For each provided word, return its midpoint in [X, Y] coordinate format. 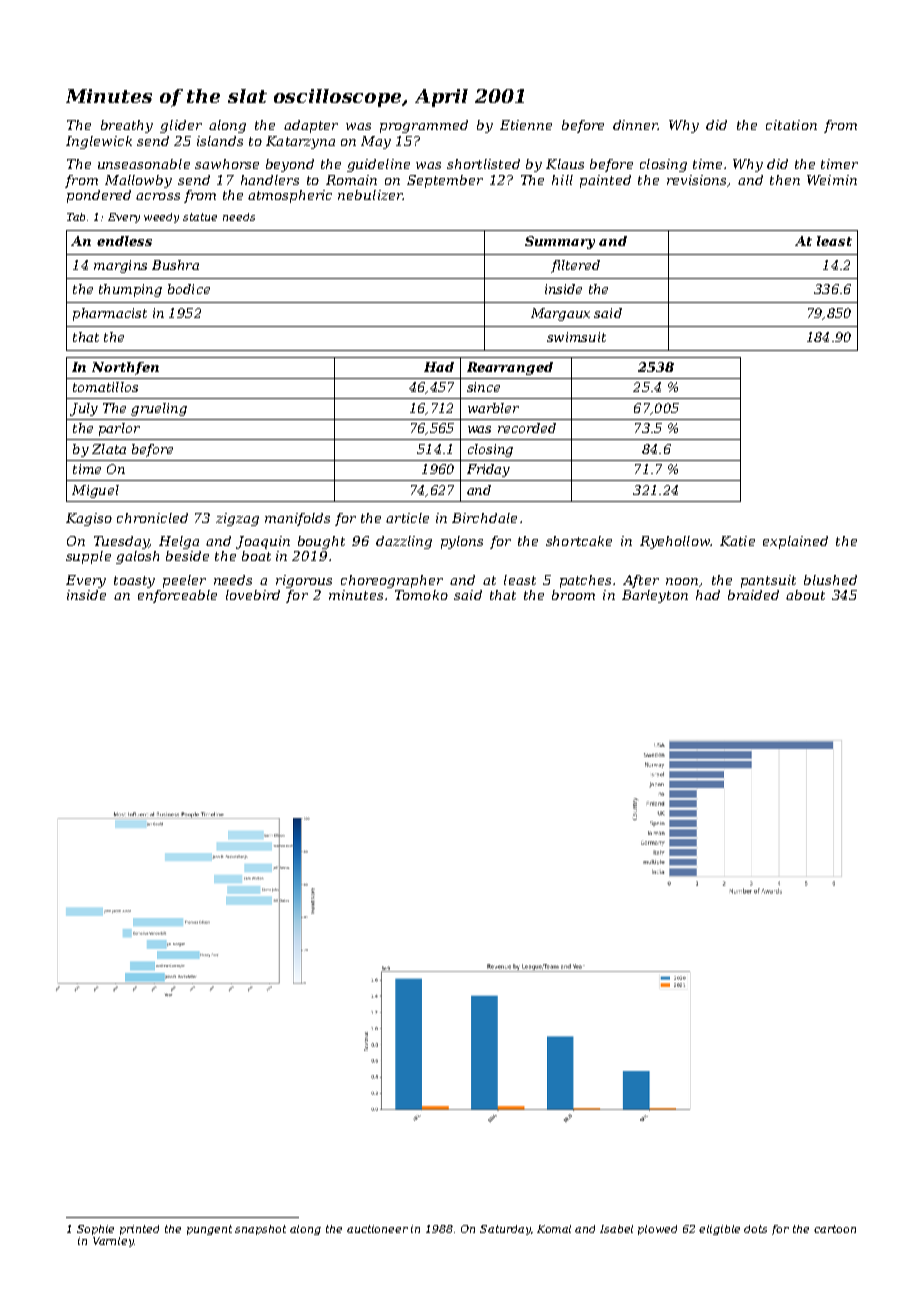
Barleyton [655, 596]
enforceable [177, 596]
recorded [527, 428]
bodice [189, 289]
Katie [737, 541]
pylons [462, 542]
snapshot [260, 1230]
